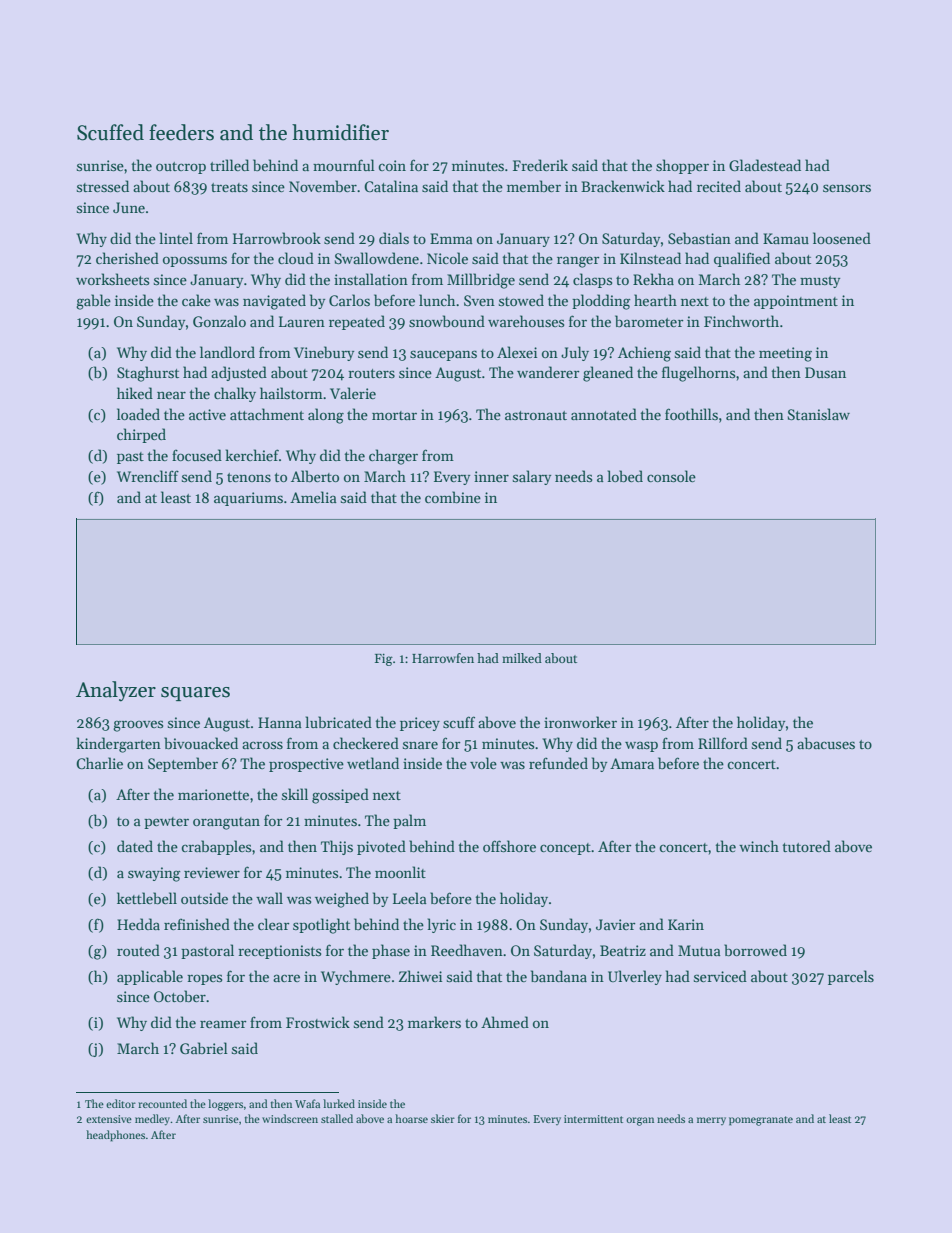 This page has height=1233, width=952. I want to click on Reedhaven, so click(467, 950).
